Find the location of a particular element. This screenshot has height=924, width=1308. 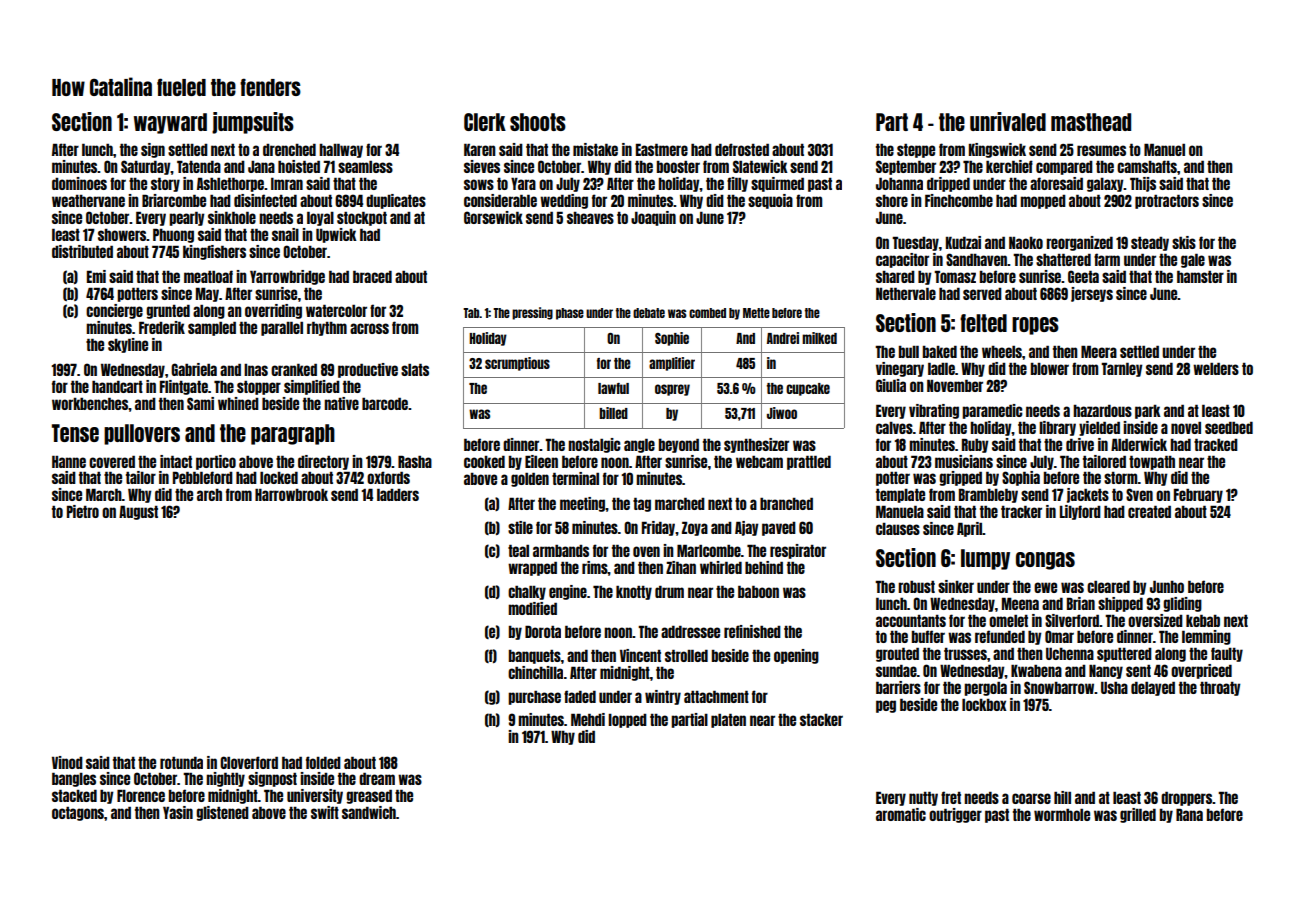

shoots is located at coordinates (538, 122).
